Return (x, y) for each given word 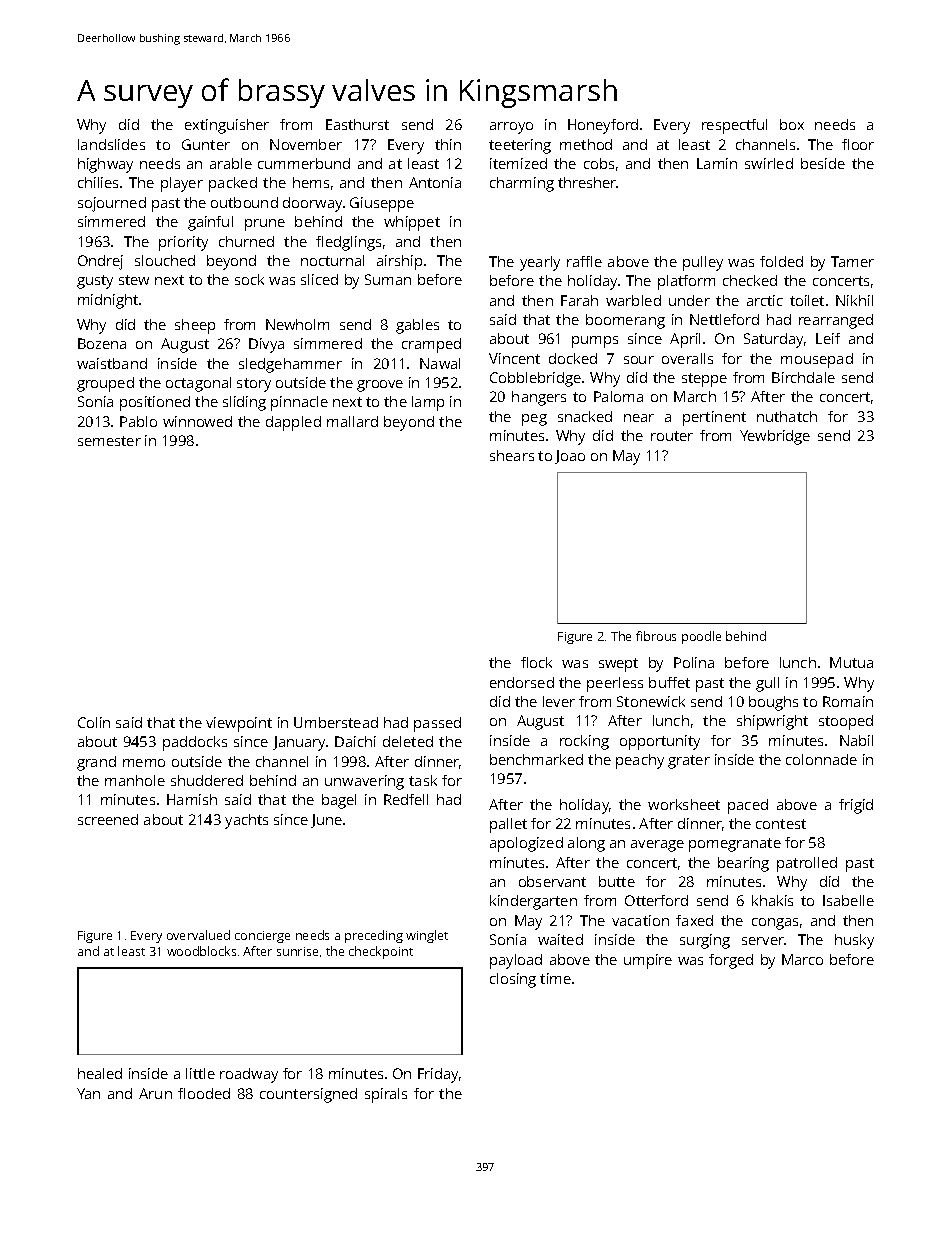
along (586, 844)
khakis (772, 900)
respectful (734, 126)
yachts (246, 821)
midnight (108, 301)
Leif (828, 338)
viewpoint (239, 724)
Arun (155, 1093)
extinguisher (227, 126)
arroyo (511, 128)
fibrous (656, 636)
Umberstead (336, 722)
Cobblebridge (535, 379)
